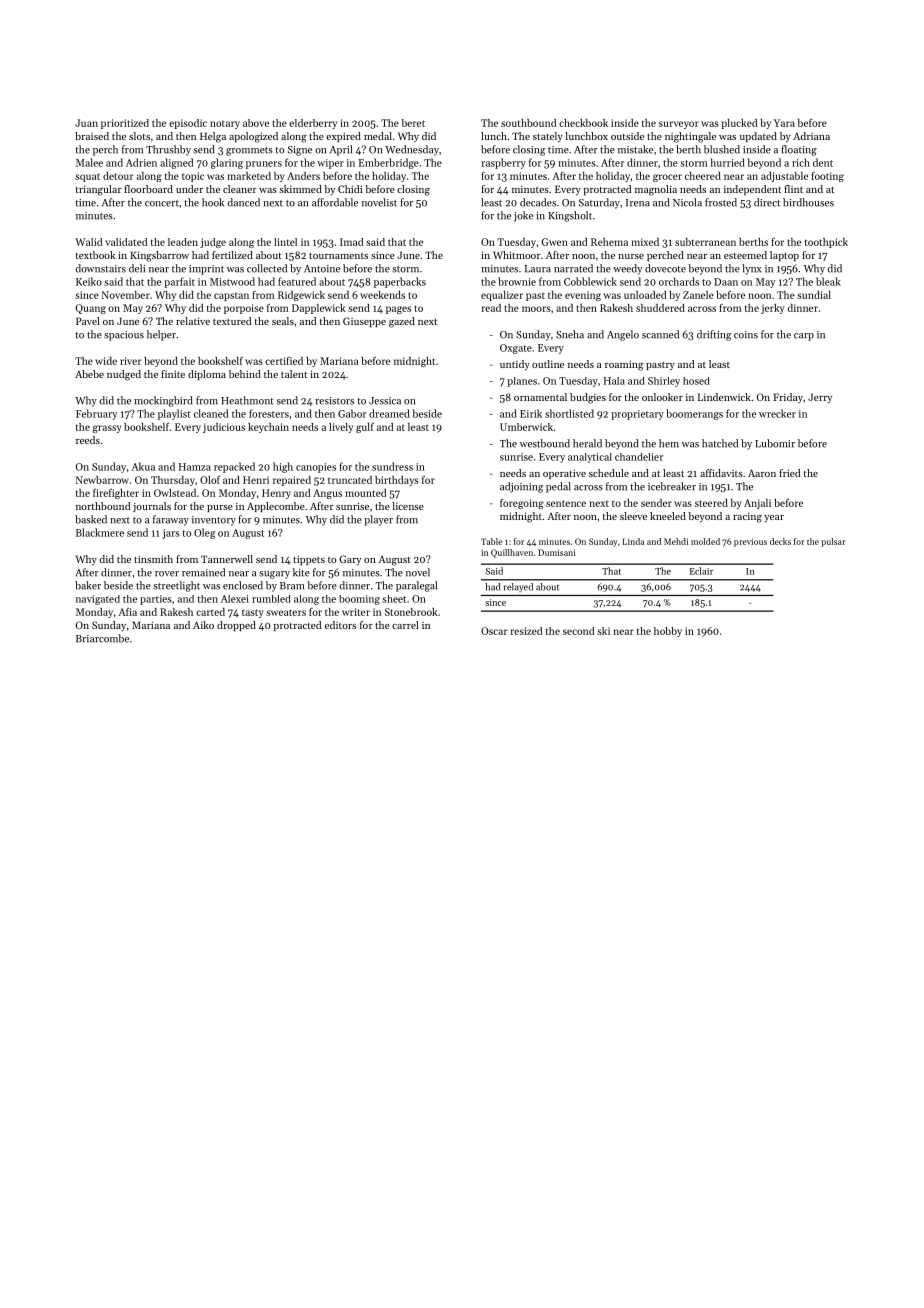  I want to click on Briarcombe, so click(102, 638).
